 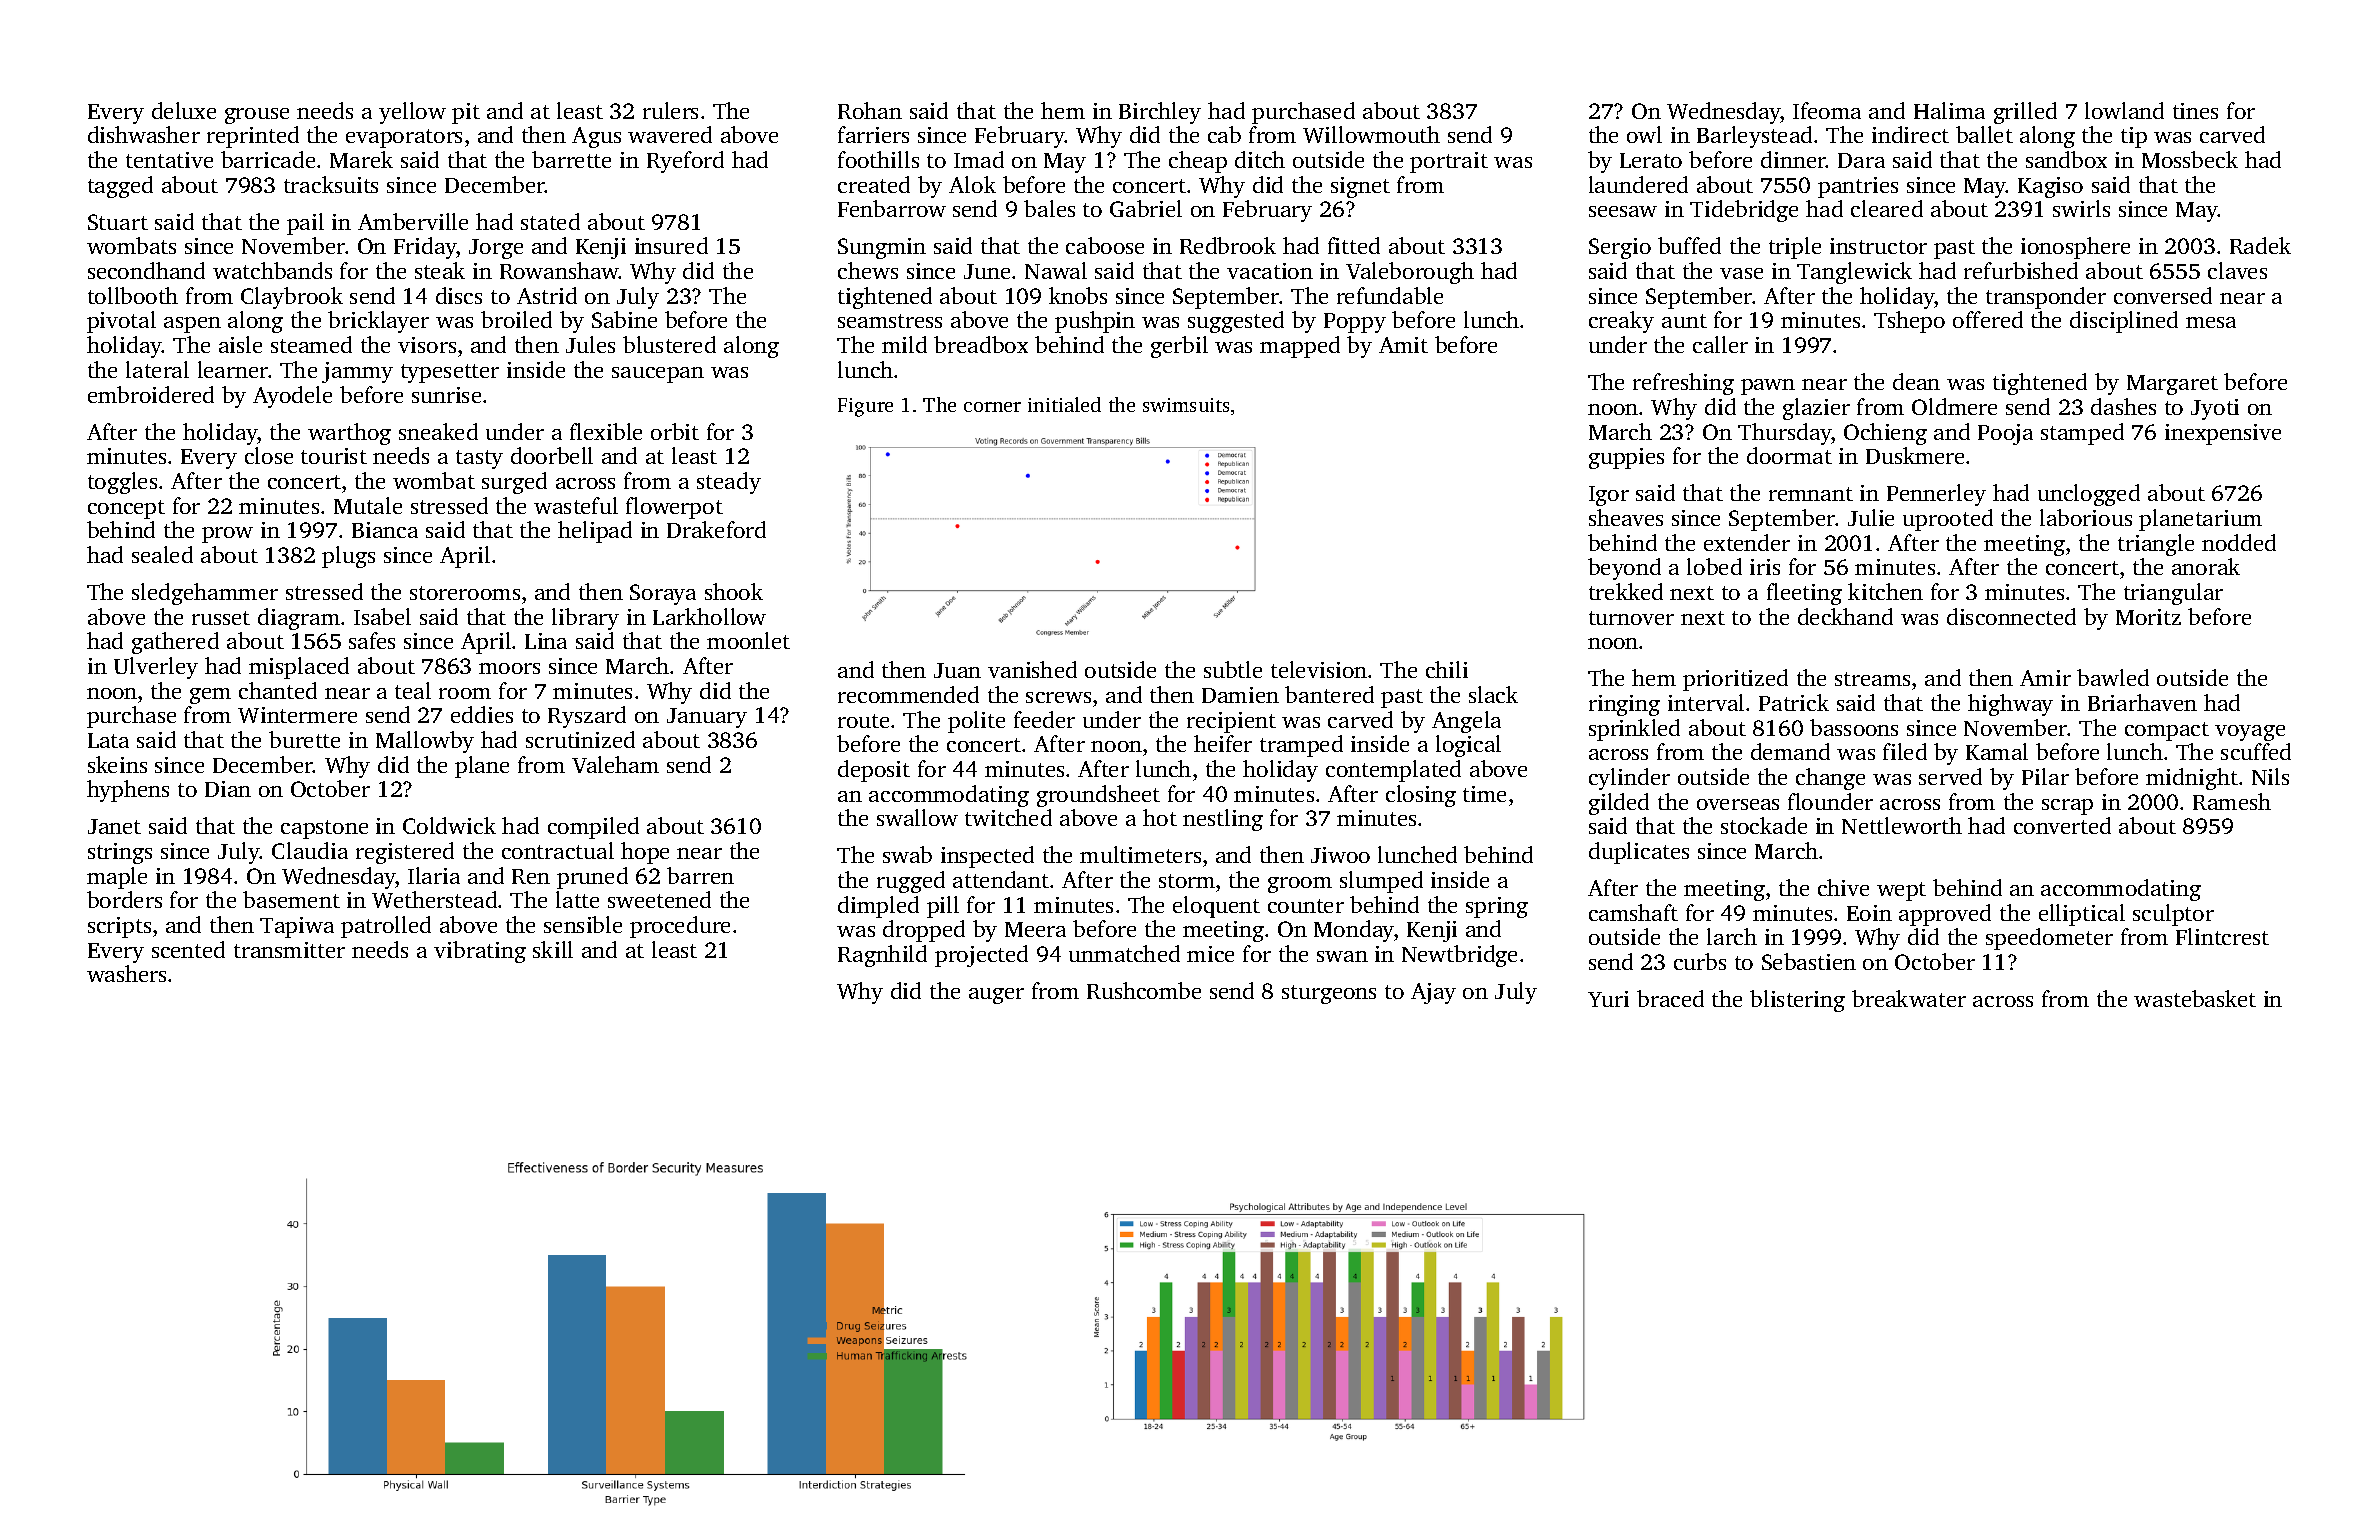 What do you see at coordinates (571, 159) in the document?
I see `barrette` at bounding box center [571, 159].
